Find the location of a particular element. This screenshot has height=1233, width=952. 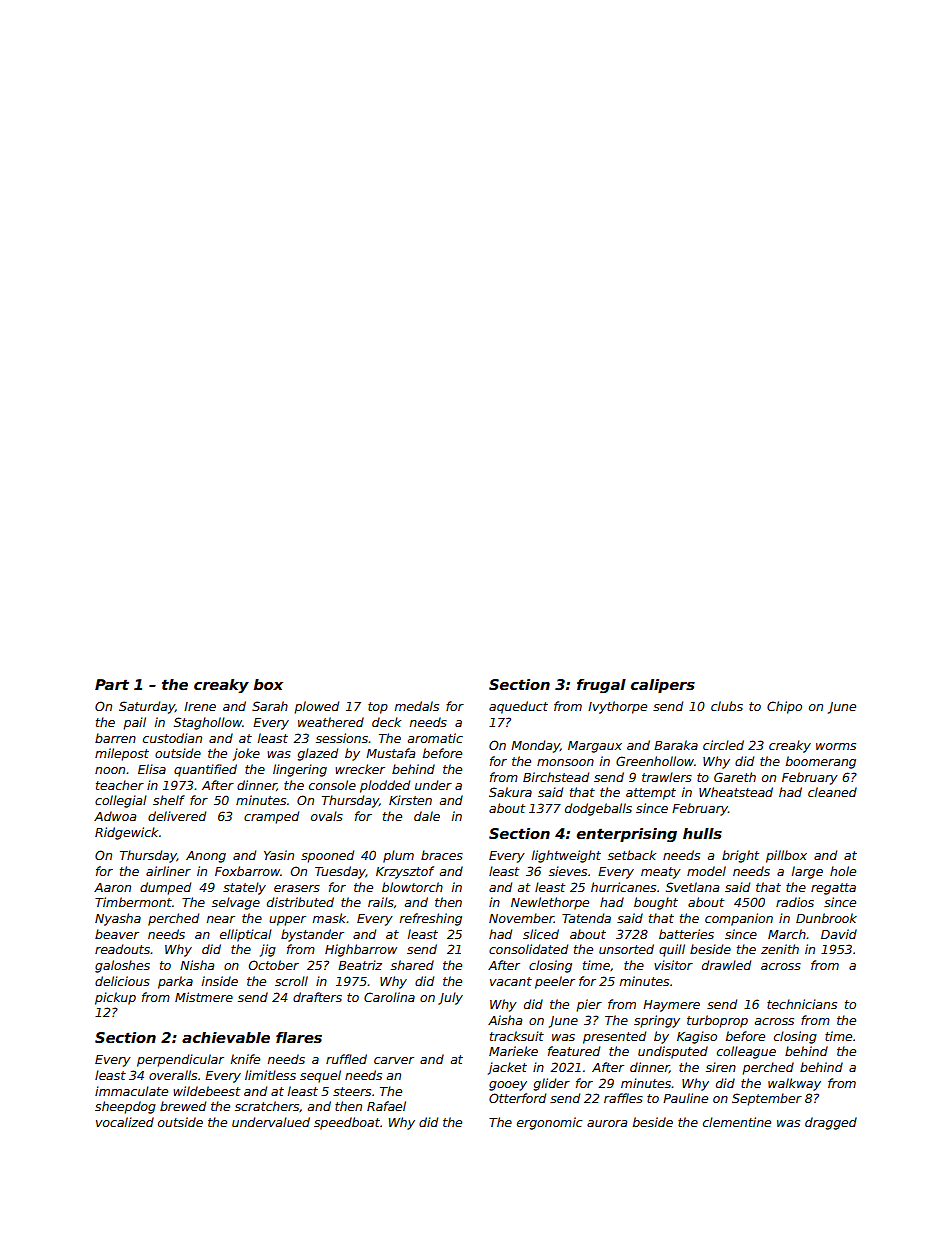

lightweight is located at coordinates (566, 856).
